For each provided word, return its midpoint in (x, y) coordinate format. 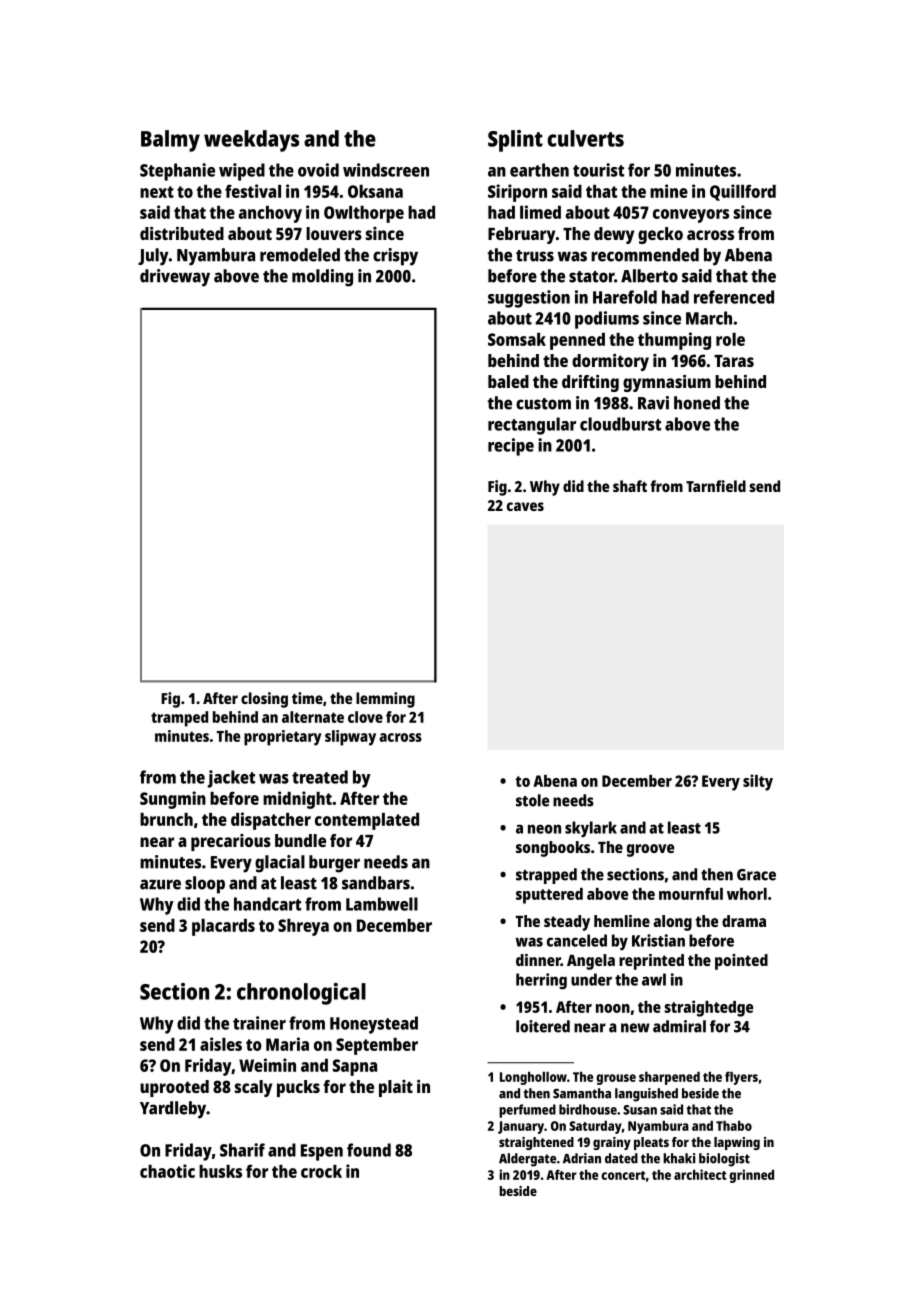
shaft (630, 486)
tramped (179, 719)
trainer (259, 1023)
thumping (674, 341)
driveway (175, 278)
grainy (612, 1143)
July (153, 257)
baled (508, 381)
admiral (679, 1026)
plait (396, 1088)
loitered (543, 1026)
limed (540, 212)
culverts (586, 138)
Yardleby (173, 1110)
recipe (511, 447)
